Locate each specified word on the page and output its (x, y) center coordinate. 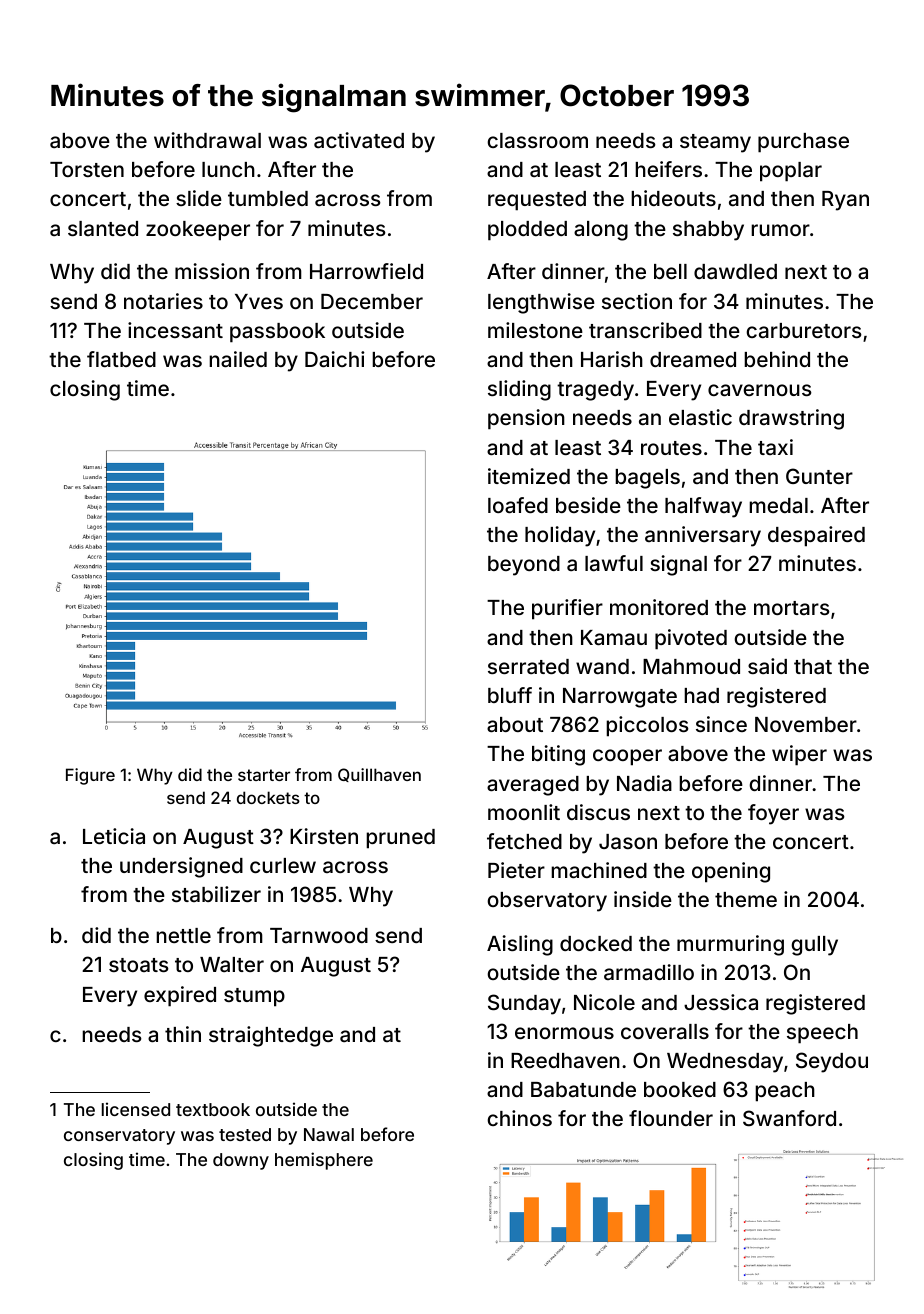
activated (359, 140)
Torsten (87, 169)
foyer (773, 814)
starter (264, 775)
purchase (803, 143)
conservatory (119, 1137)
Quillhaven (379, 775)
